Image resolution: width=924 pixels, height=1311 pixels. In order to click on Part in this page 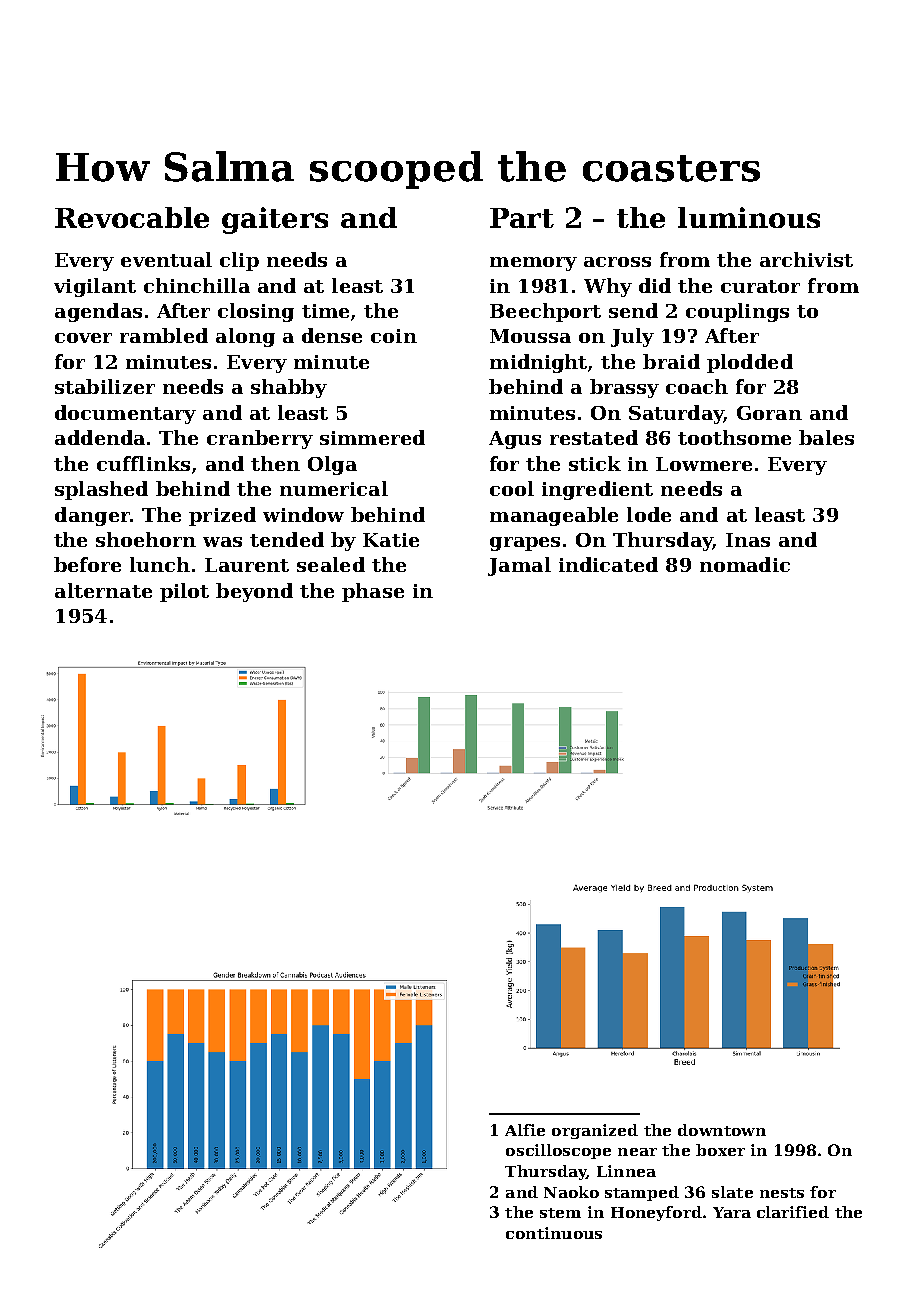, I will do `click(522, 218)`.
